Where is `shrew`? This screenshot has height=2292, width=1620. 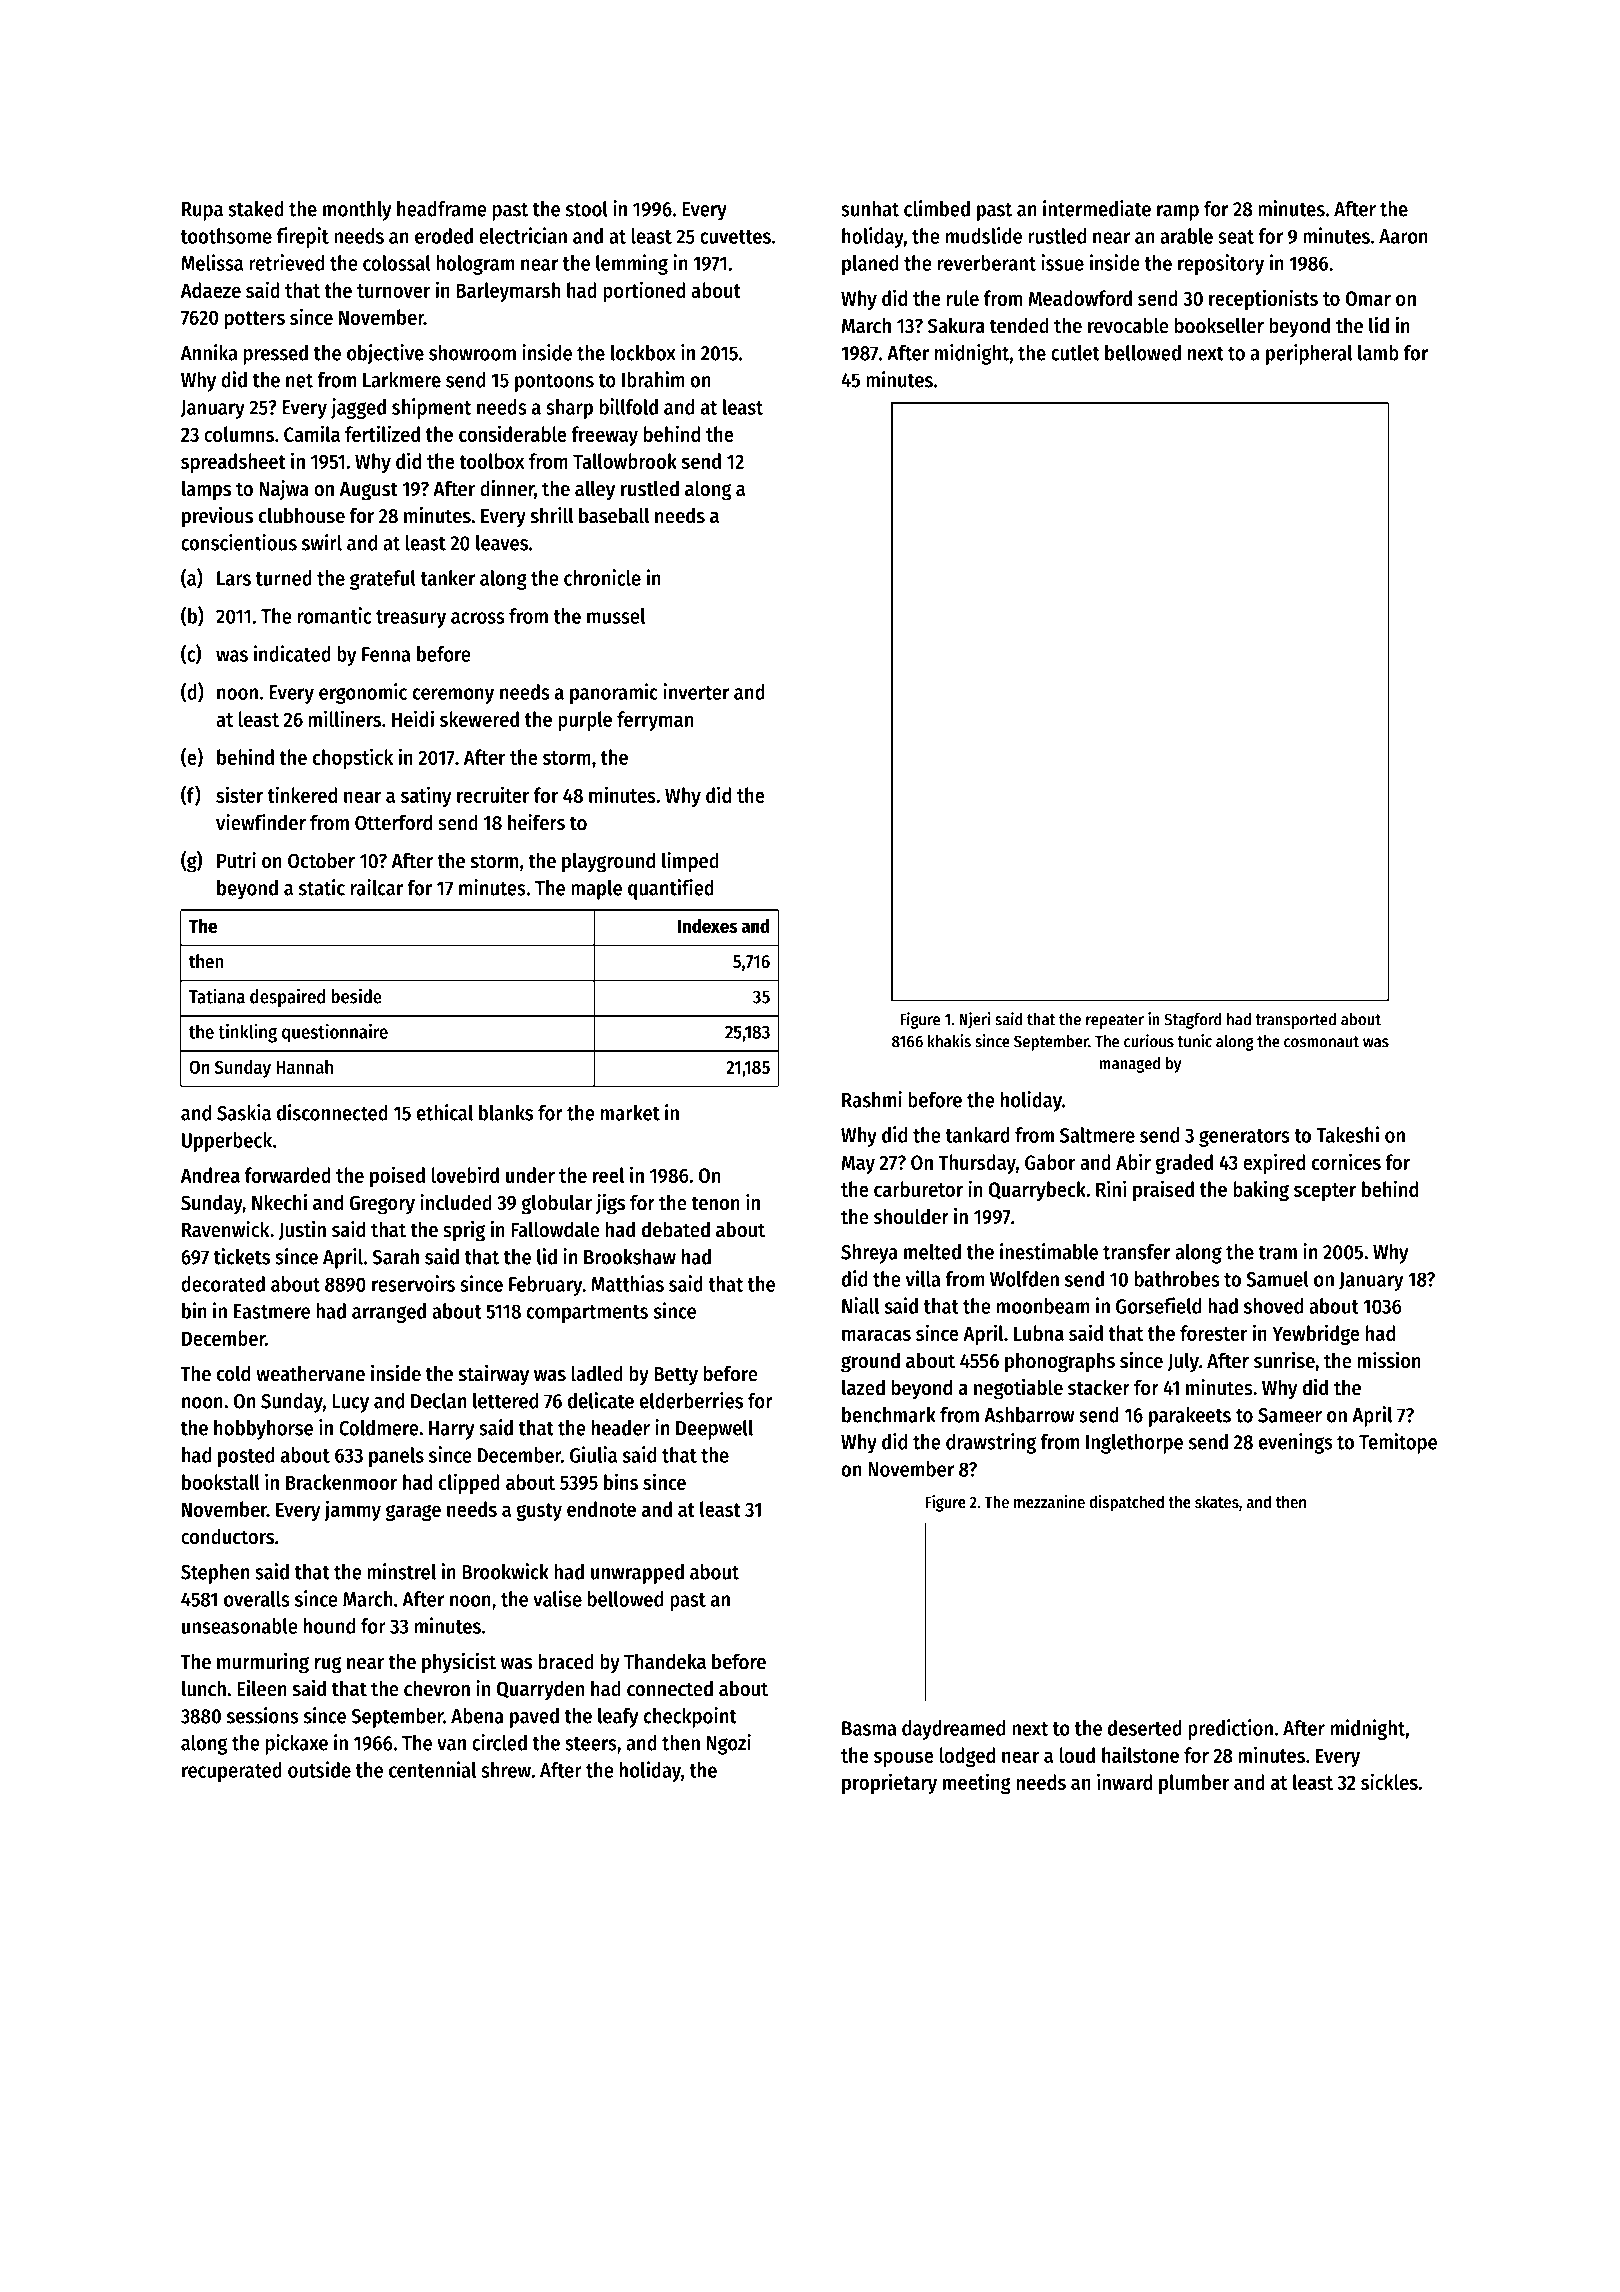 shrew is located at coordinates (506, 1770).
